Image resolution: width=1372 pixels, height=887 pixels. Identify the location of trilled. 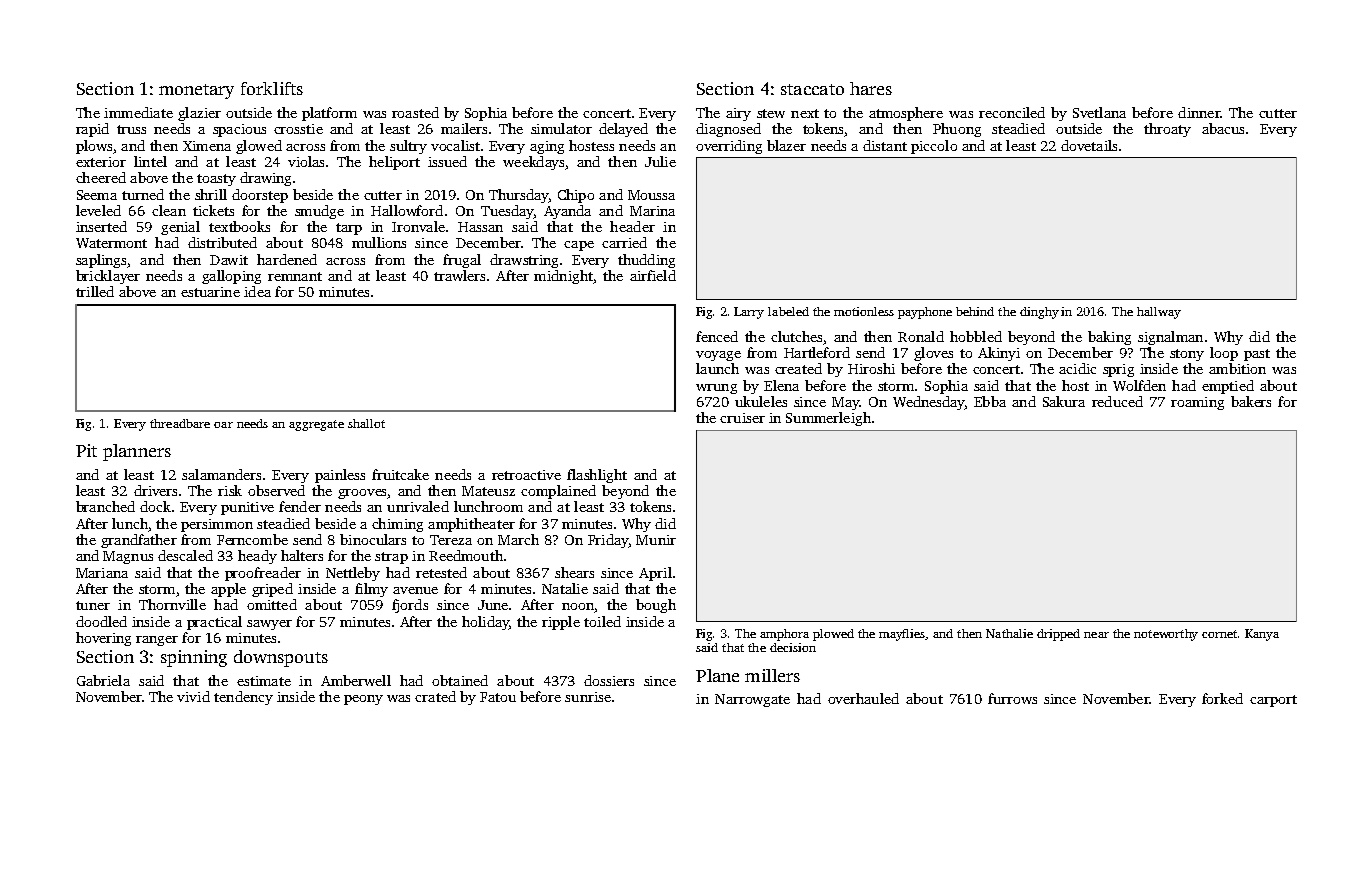
(95, 291).
